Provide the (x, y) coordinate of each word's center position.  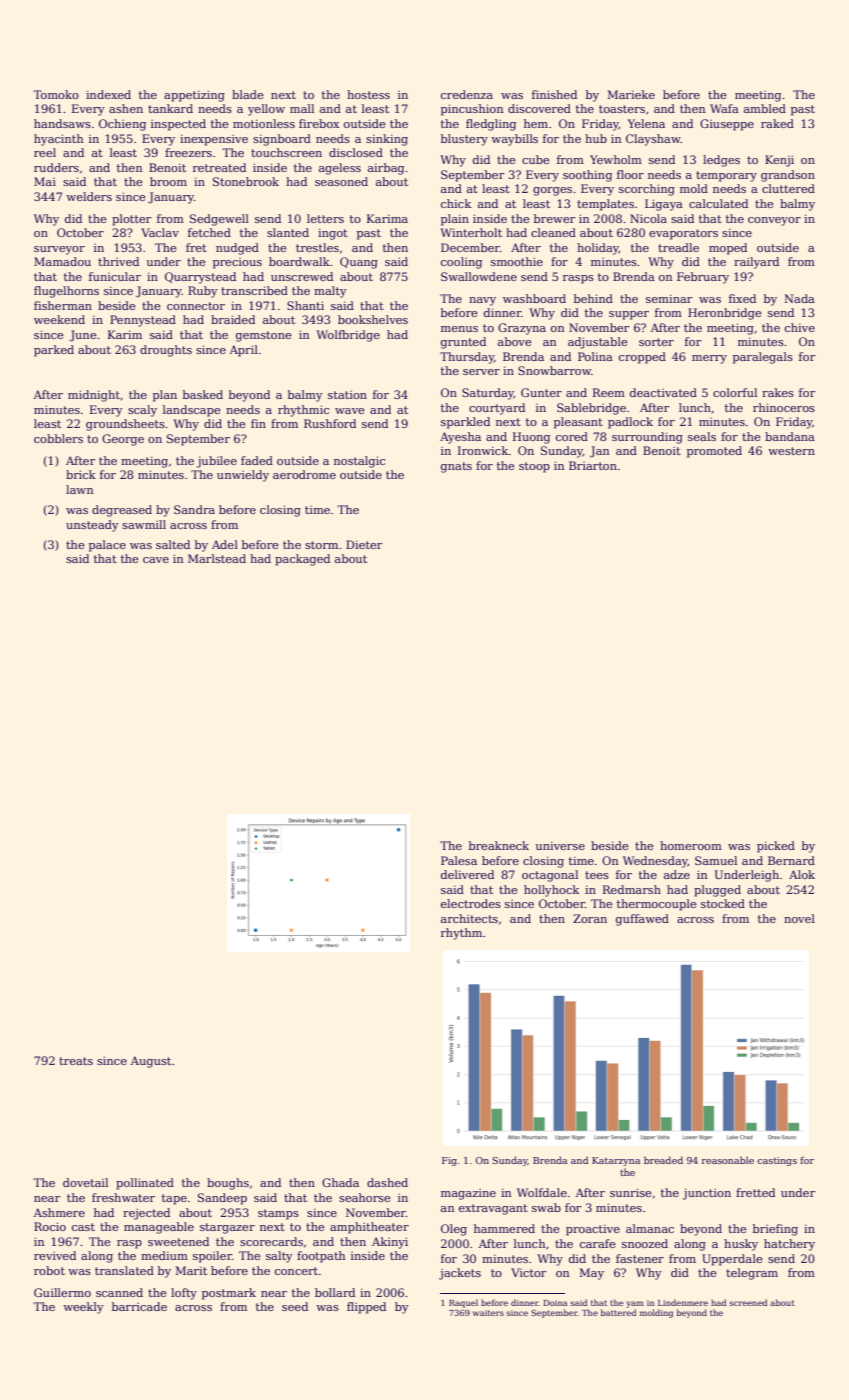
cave (156, 560)
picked (776, 847)
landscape (191, 411)
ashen (126, 108)
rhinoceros (784, 407)
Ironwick (483, 450)
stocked (723, 903)
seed (295, 1306)
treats (76, 1061)
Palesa (459, 860)
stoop (534, 467)
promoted (714, 452)
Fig (449, 1161)
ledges (721, 161)
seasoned (341, 181)
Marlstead (217, 558)
